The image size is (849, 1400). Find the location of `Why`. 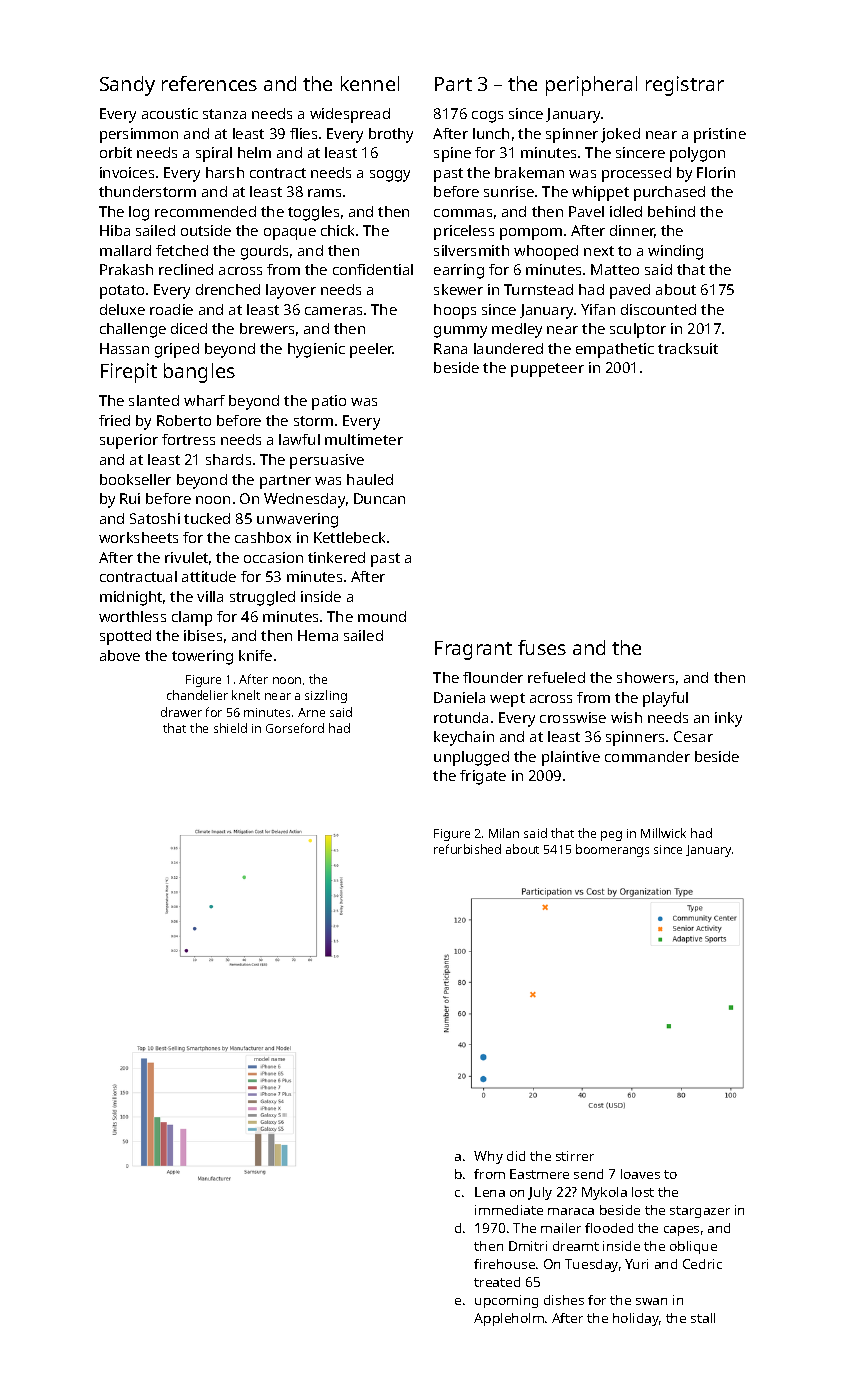

Why is located at coordinates (488, 1157).
